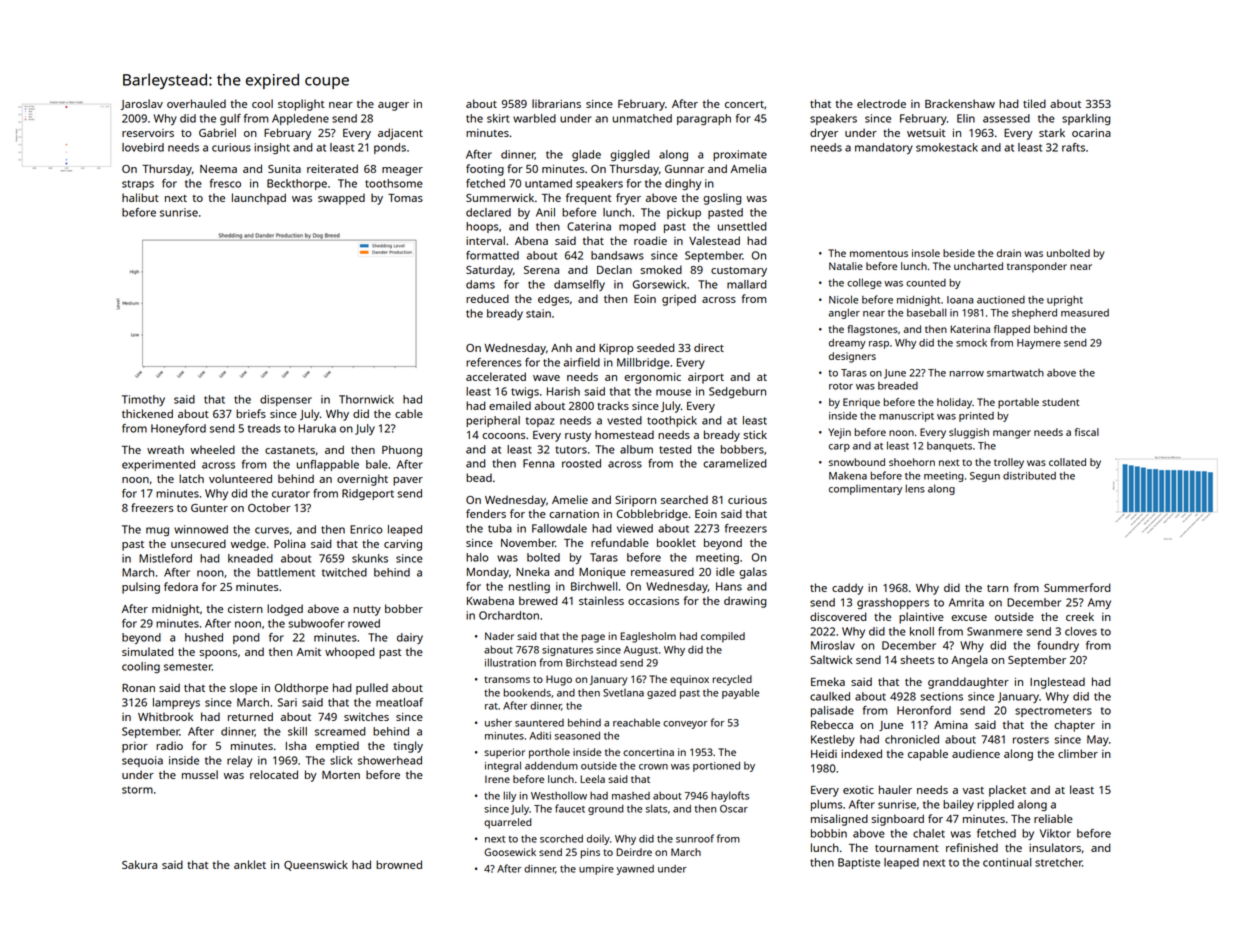 Image resolution: width=1233 pixels, height=952 pixels. What do you see at coordinates (328, 465) in the image?
I see `unflappable` at bounding box center [328, 465].
